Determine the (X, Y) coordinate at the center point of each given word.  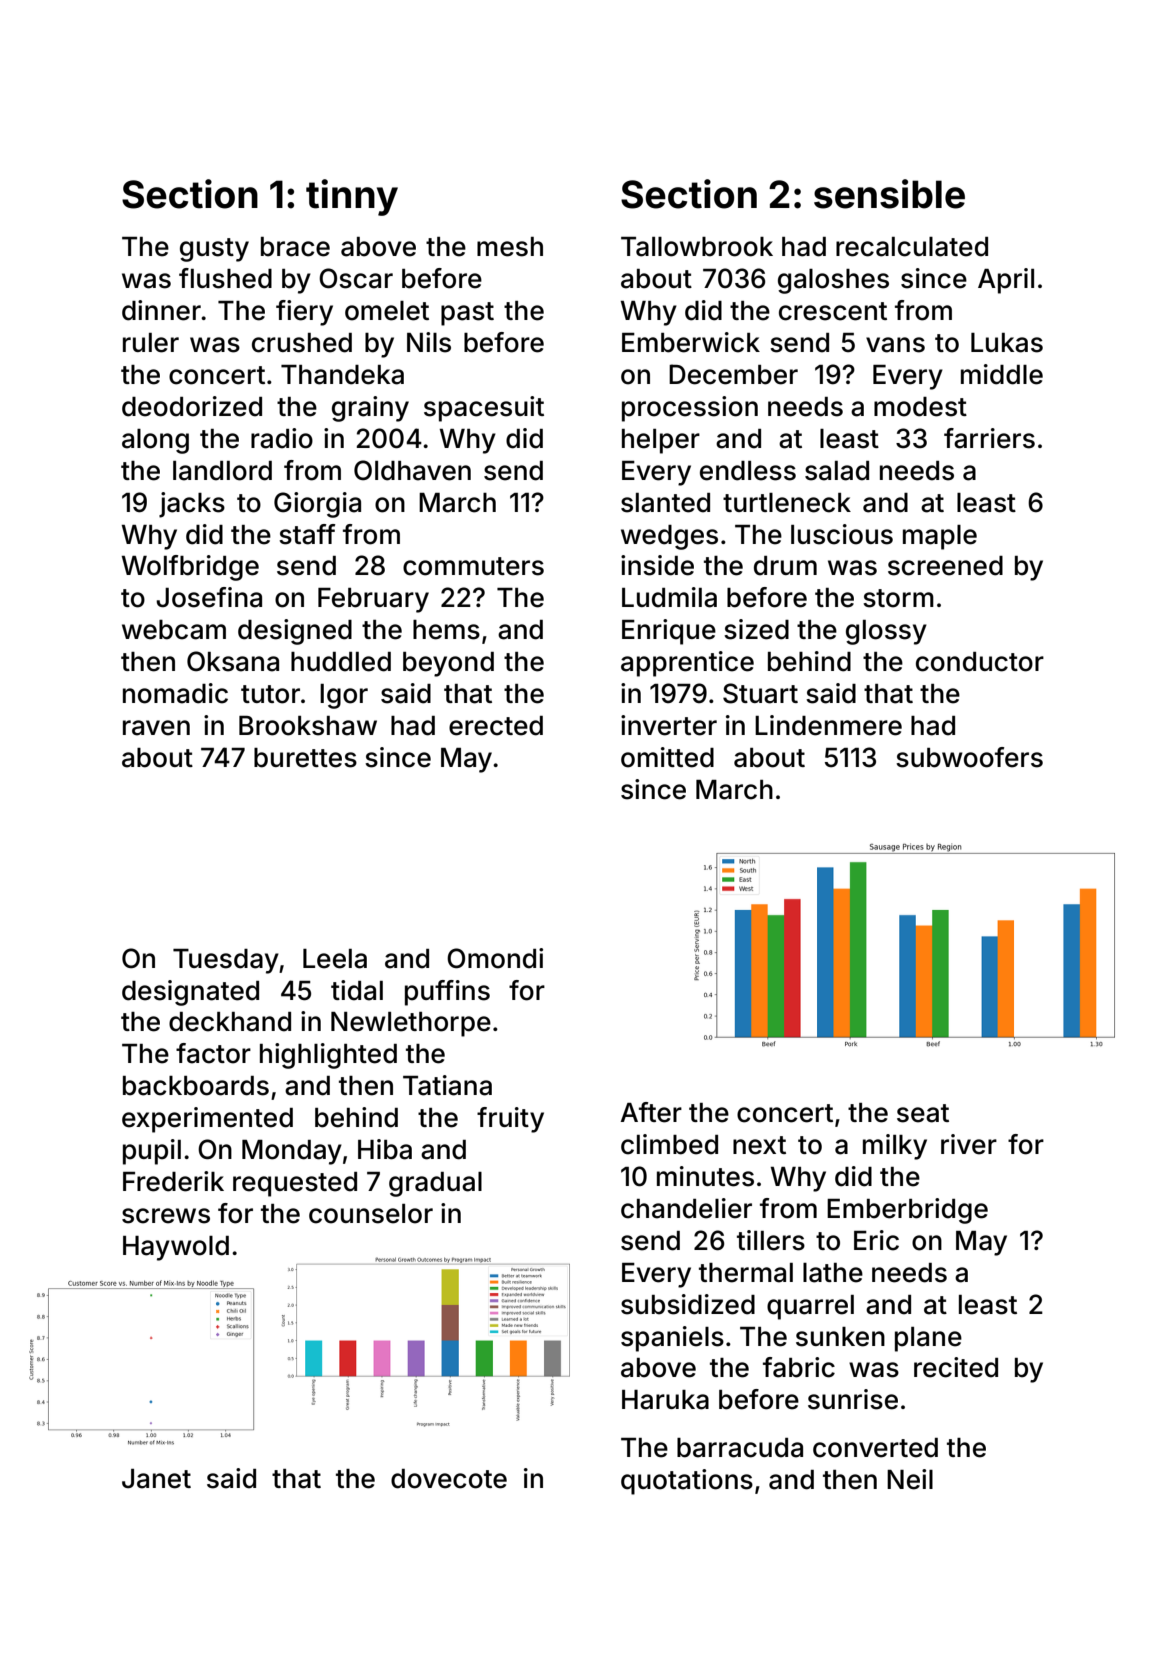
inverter (669, 725)
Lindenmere (828, 725)
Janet (156, 1479)
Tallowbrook (697, 247)
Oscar (356, 278)
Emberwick (691, 342)
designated (190, 993)
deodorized (192, 406)
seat (923, 1113)
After (651, 1112)
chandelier (686, 1208)
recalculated (912, 247)
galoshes (833, 281)
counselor (371, 1214)
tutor (270, 694)
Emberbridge (907, 1211)
